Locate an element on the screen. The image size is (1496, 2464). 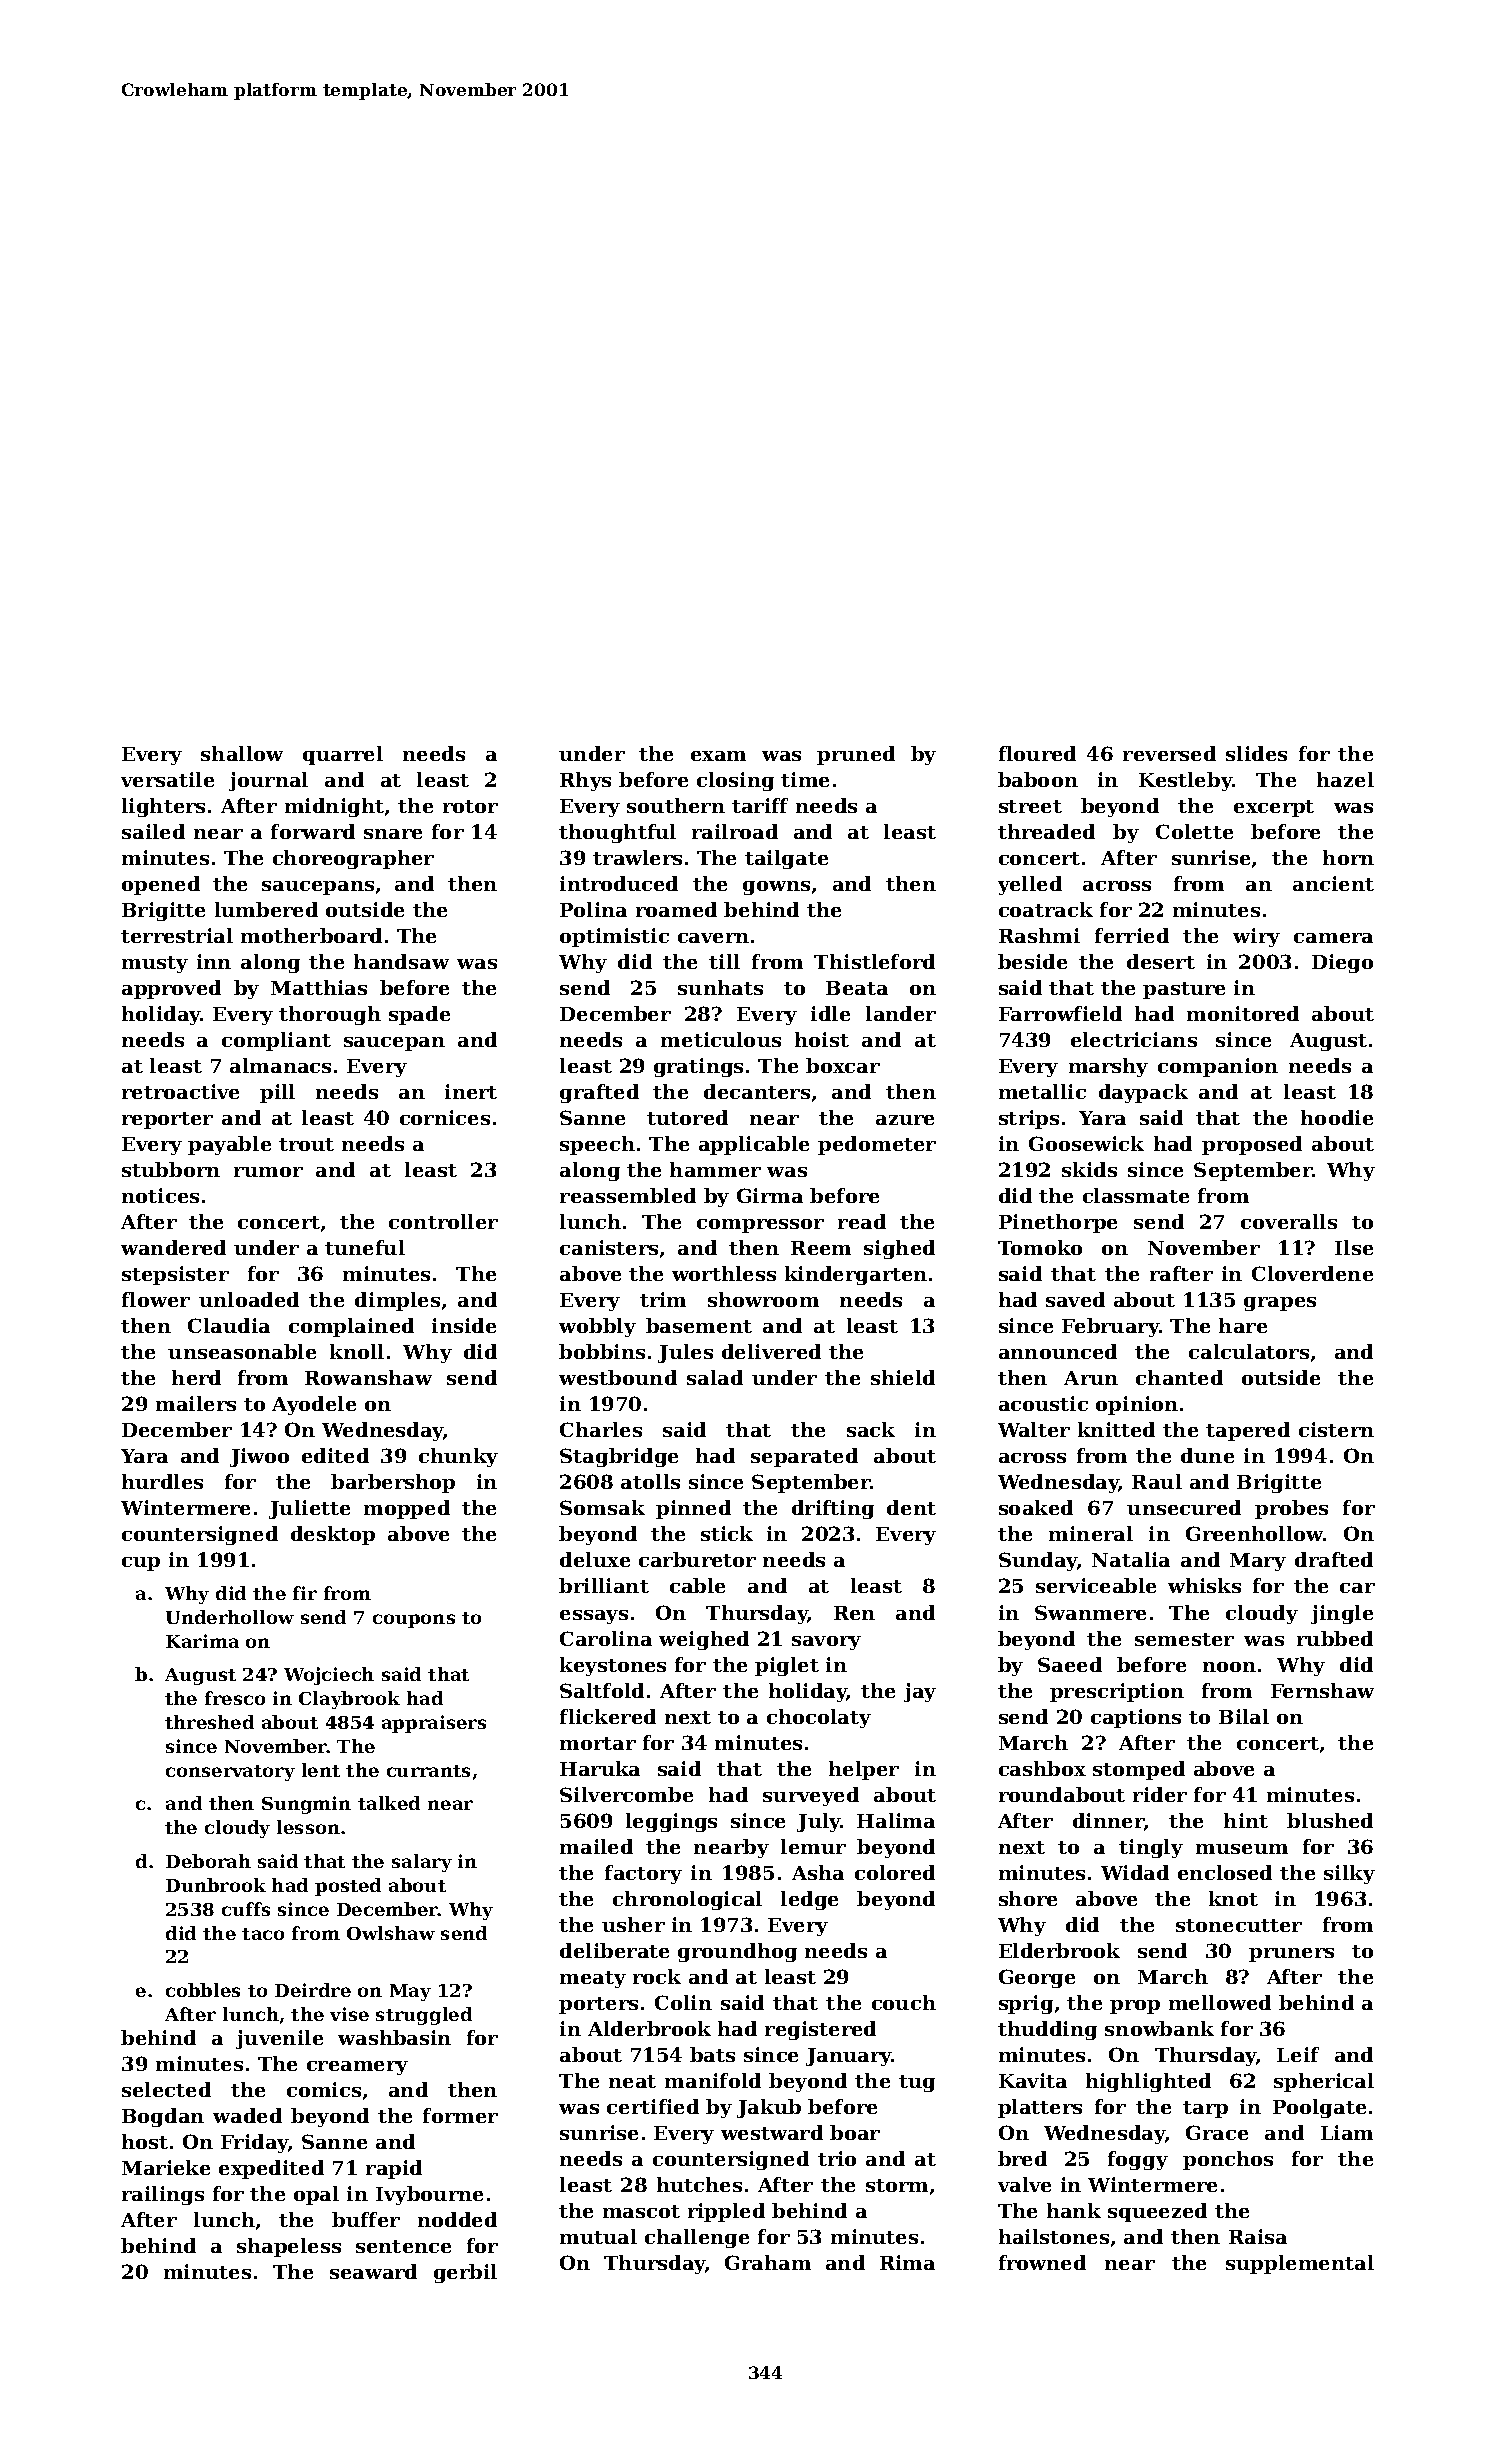
lander is located at coordinates (901, 1013).
